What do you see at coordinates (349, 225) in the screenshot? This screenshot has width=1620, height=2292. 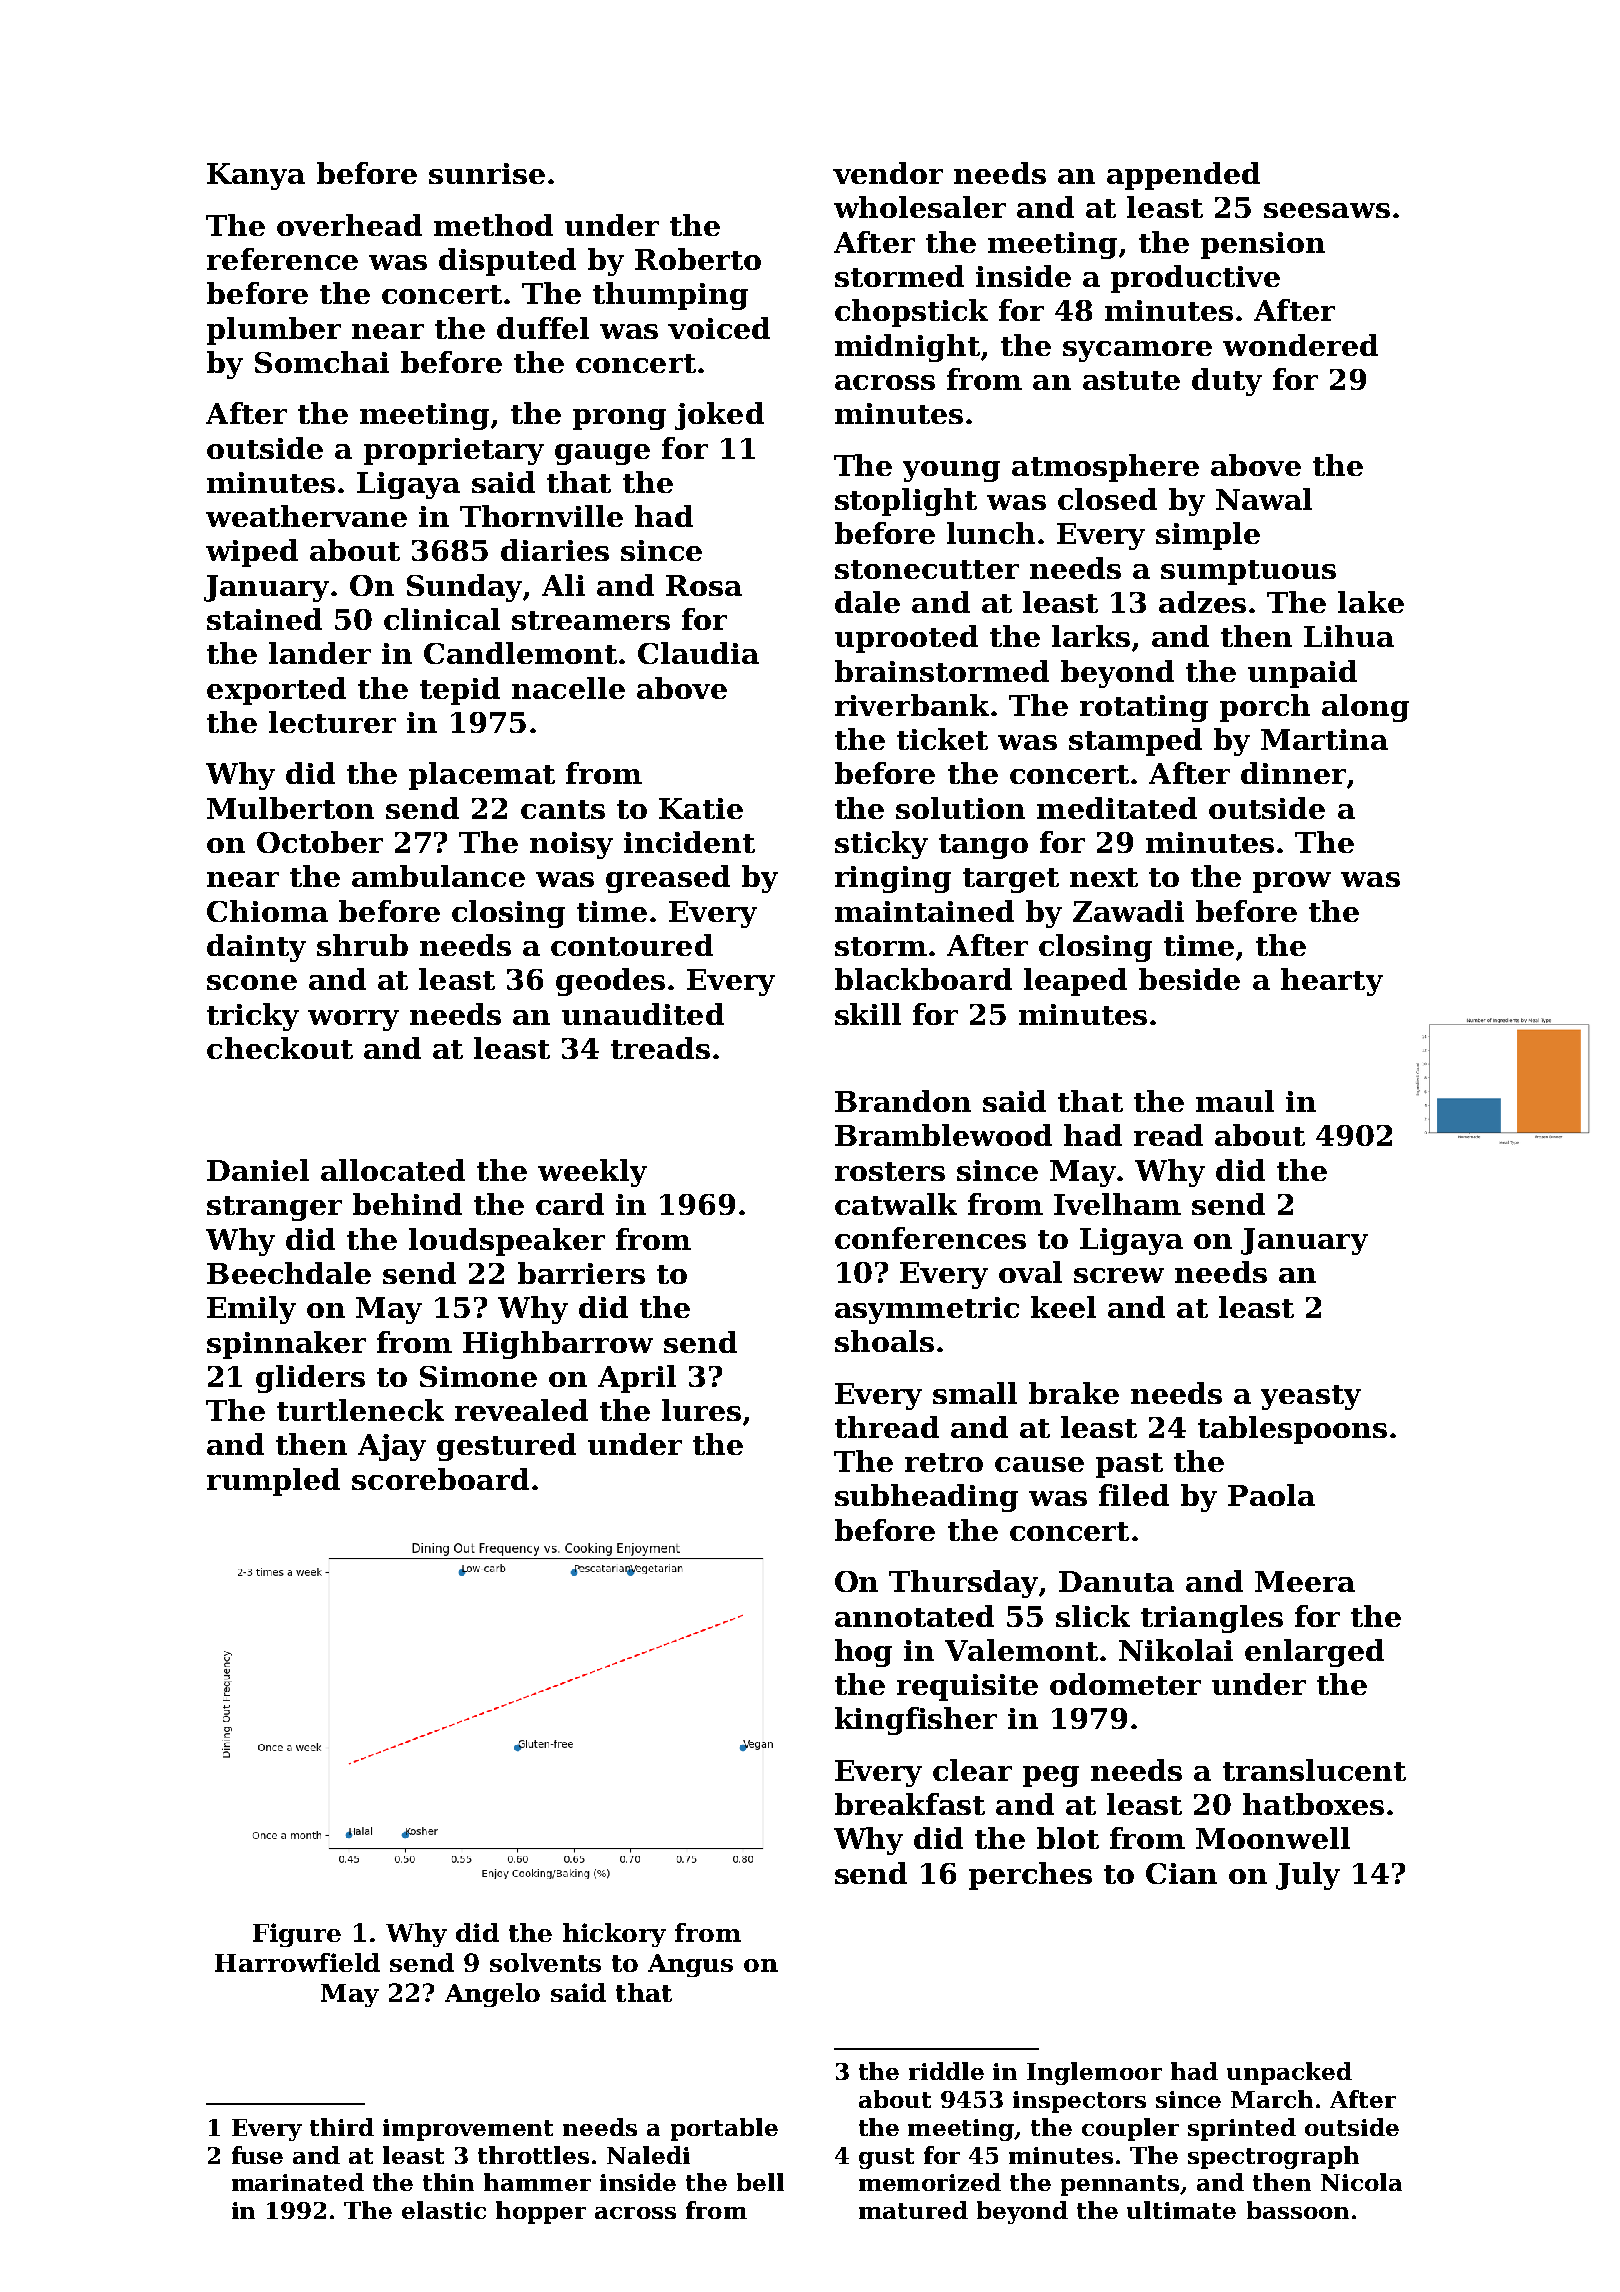 I see `overhead` at bounding box center [349, 225].
